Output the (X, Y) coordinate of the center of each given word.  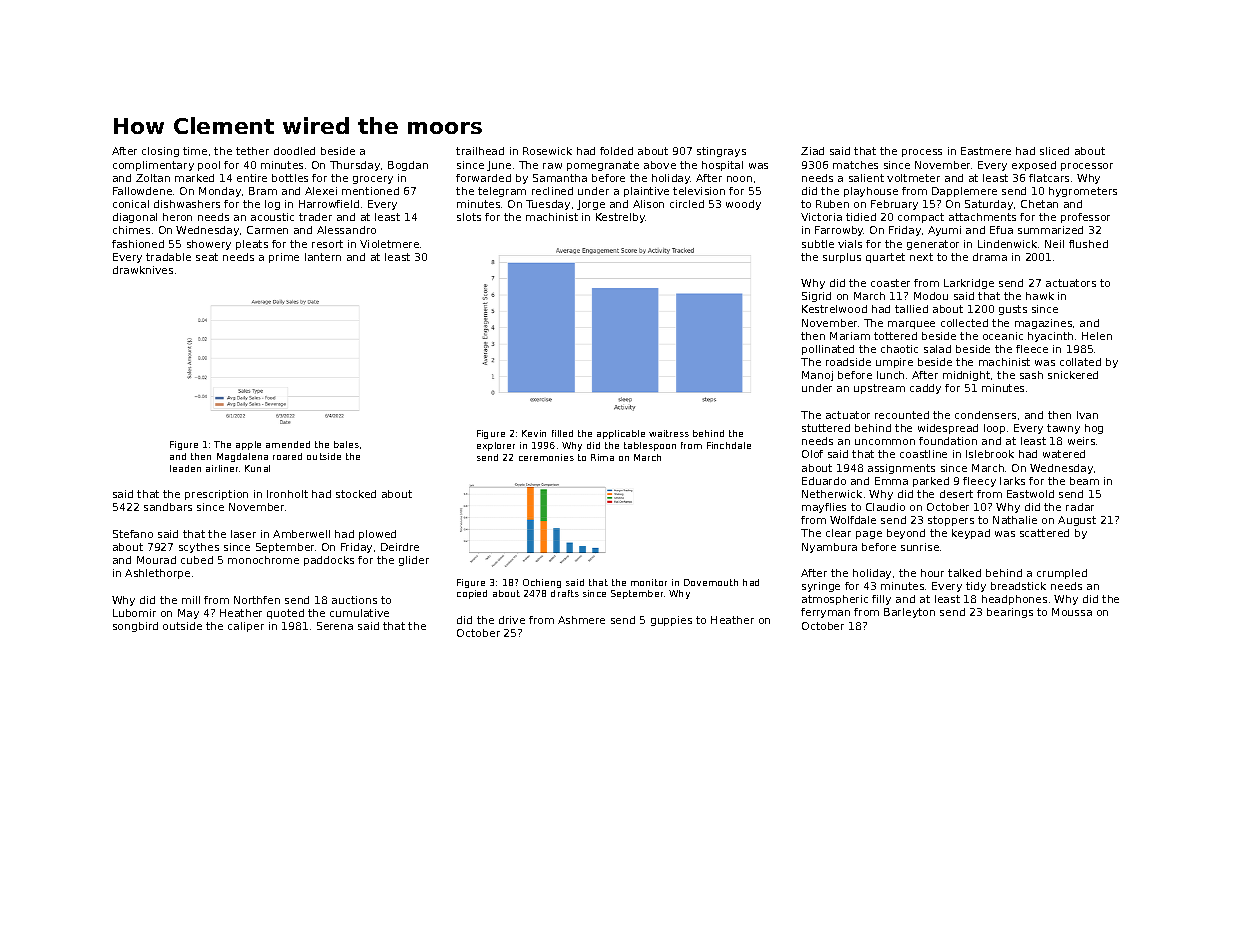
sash (1031, 375)
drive (512, 620)
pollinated (828, 350)
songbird (135, 627)
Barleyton (909, 613)
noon (739, 179)
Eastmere (986, 151)
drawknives (143, 270)
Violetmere (389, 244)
